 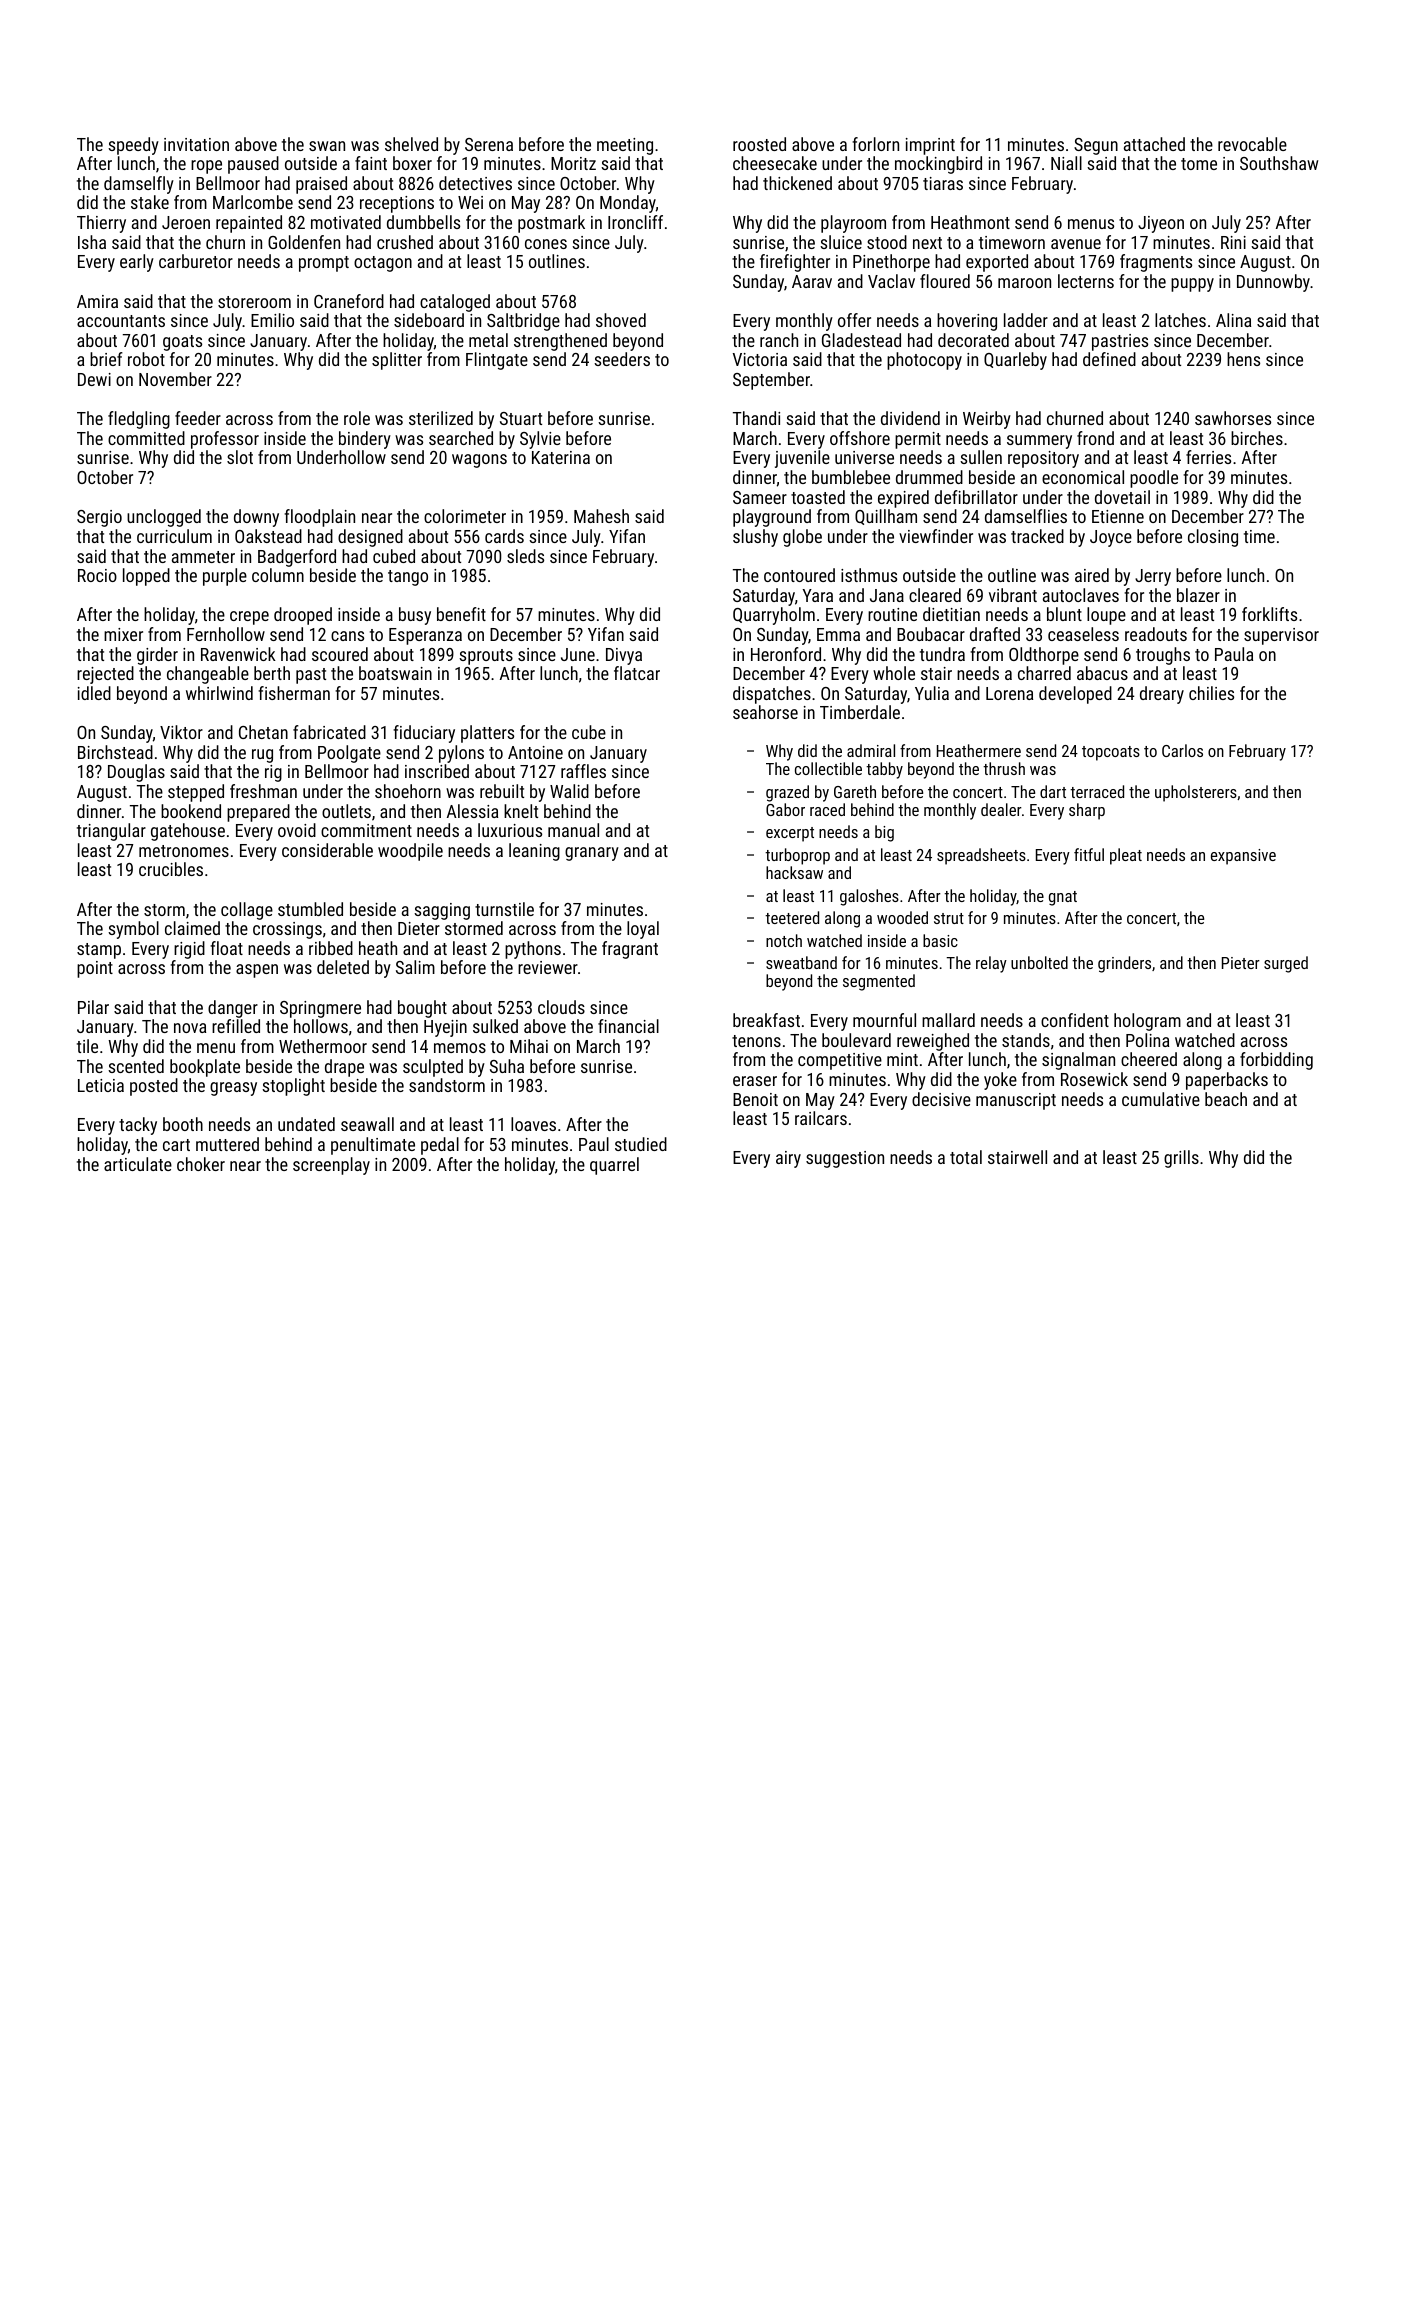 What do you see at coordinates (1095, 438) in the screenshot?
I see `frond` at bounding box center [1095, 438].
